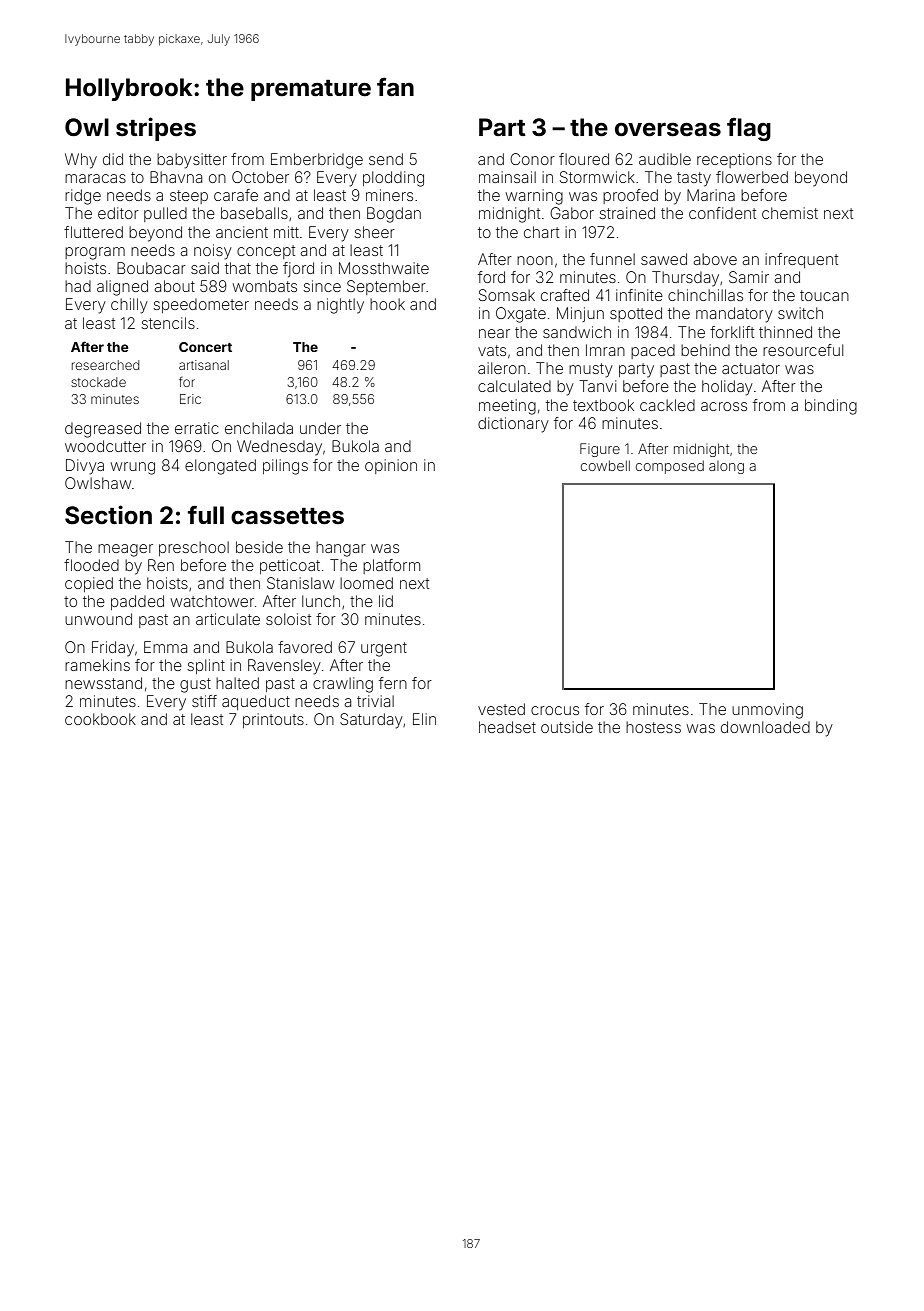 This screenshot has width=924, height=1311. What do you see at coordinates (206, 666) in the screenshot?
I see `splint` at bounding box center [206, 666].
